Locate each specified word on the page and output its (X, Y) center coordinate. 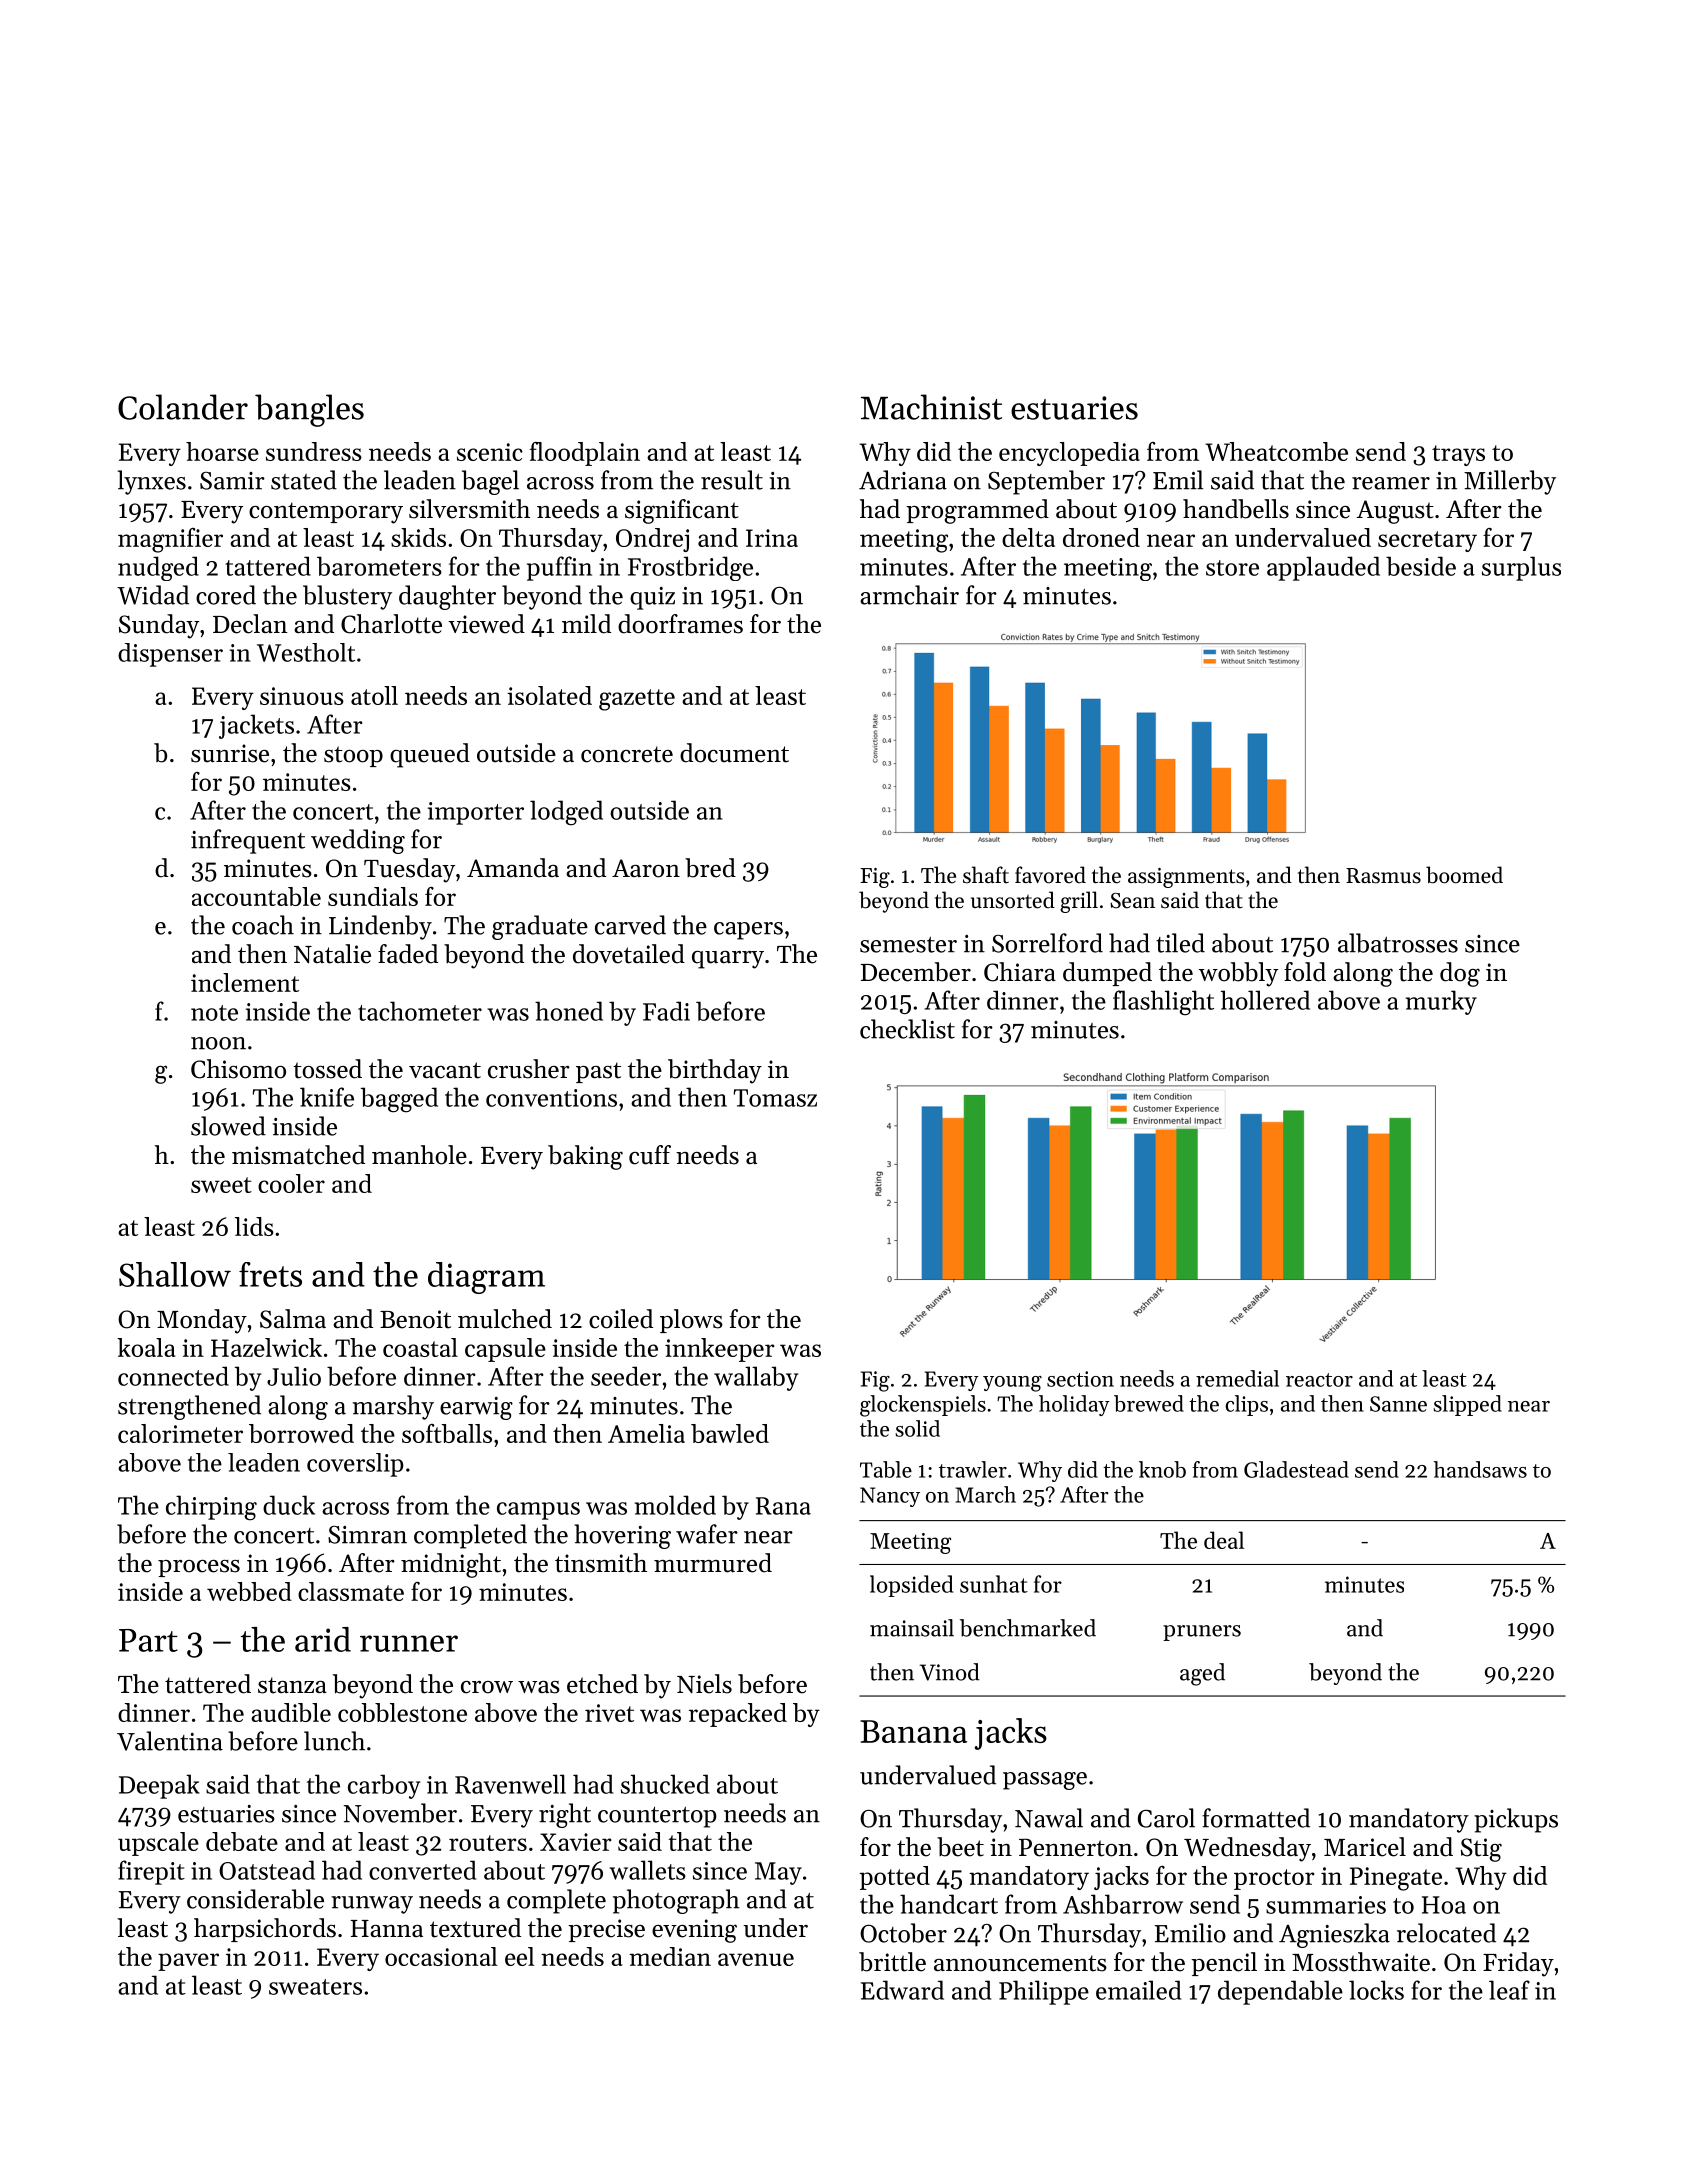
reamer (1391, 483)
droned (1101, 537)
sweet (221, 1185)
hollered (1265, 1000)
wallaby (756, 1378)
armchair (909, 595)
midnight (451, 1565)
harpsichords (265, 1930)
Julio (294, 1376)
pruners (1202, 1633)
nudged (158, 568)
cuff (650, 1155)
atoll (374, 695)
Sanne (1398, 1404)
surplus (1521, 568)
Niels (704, 1684)
